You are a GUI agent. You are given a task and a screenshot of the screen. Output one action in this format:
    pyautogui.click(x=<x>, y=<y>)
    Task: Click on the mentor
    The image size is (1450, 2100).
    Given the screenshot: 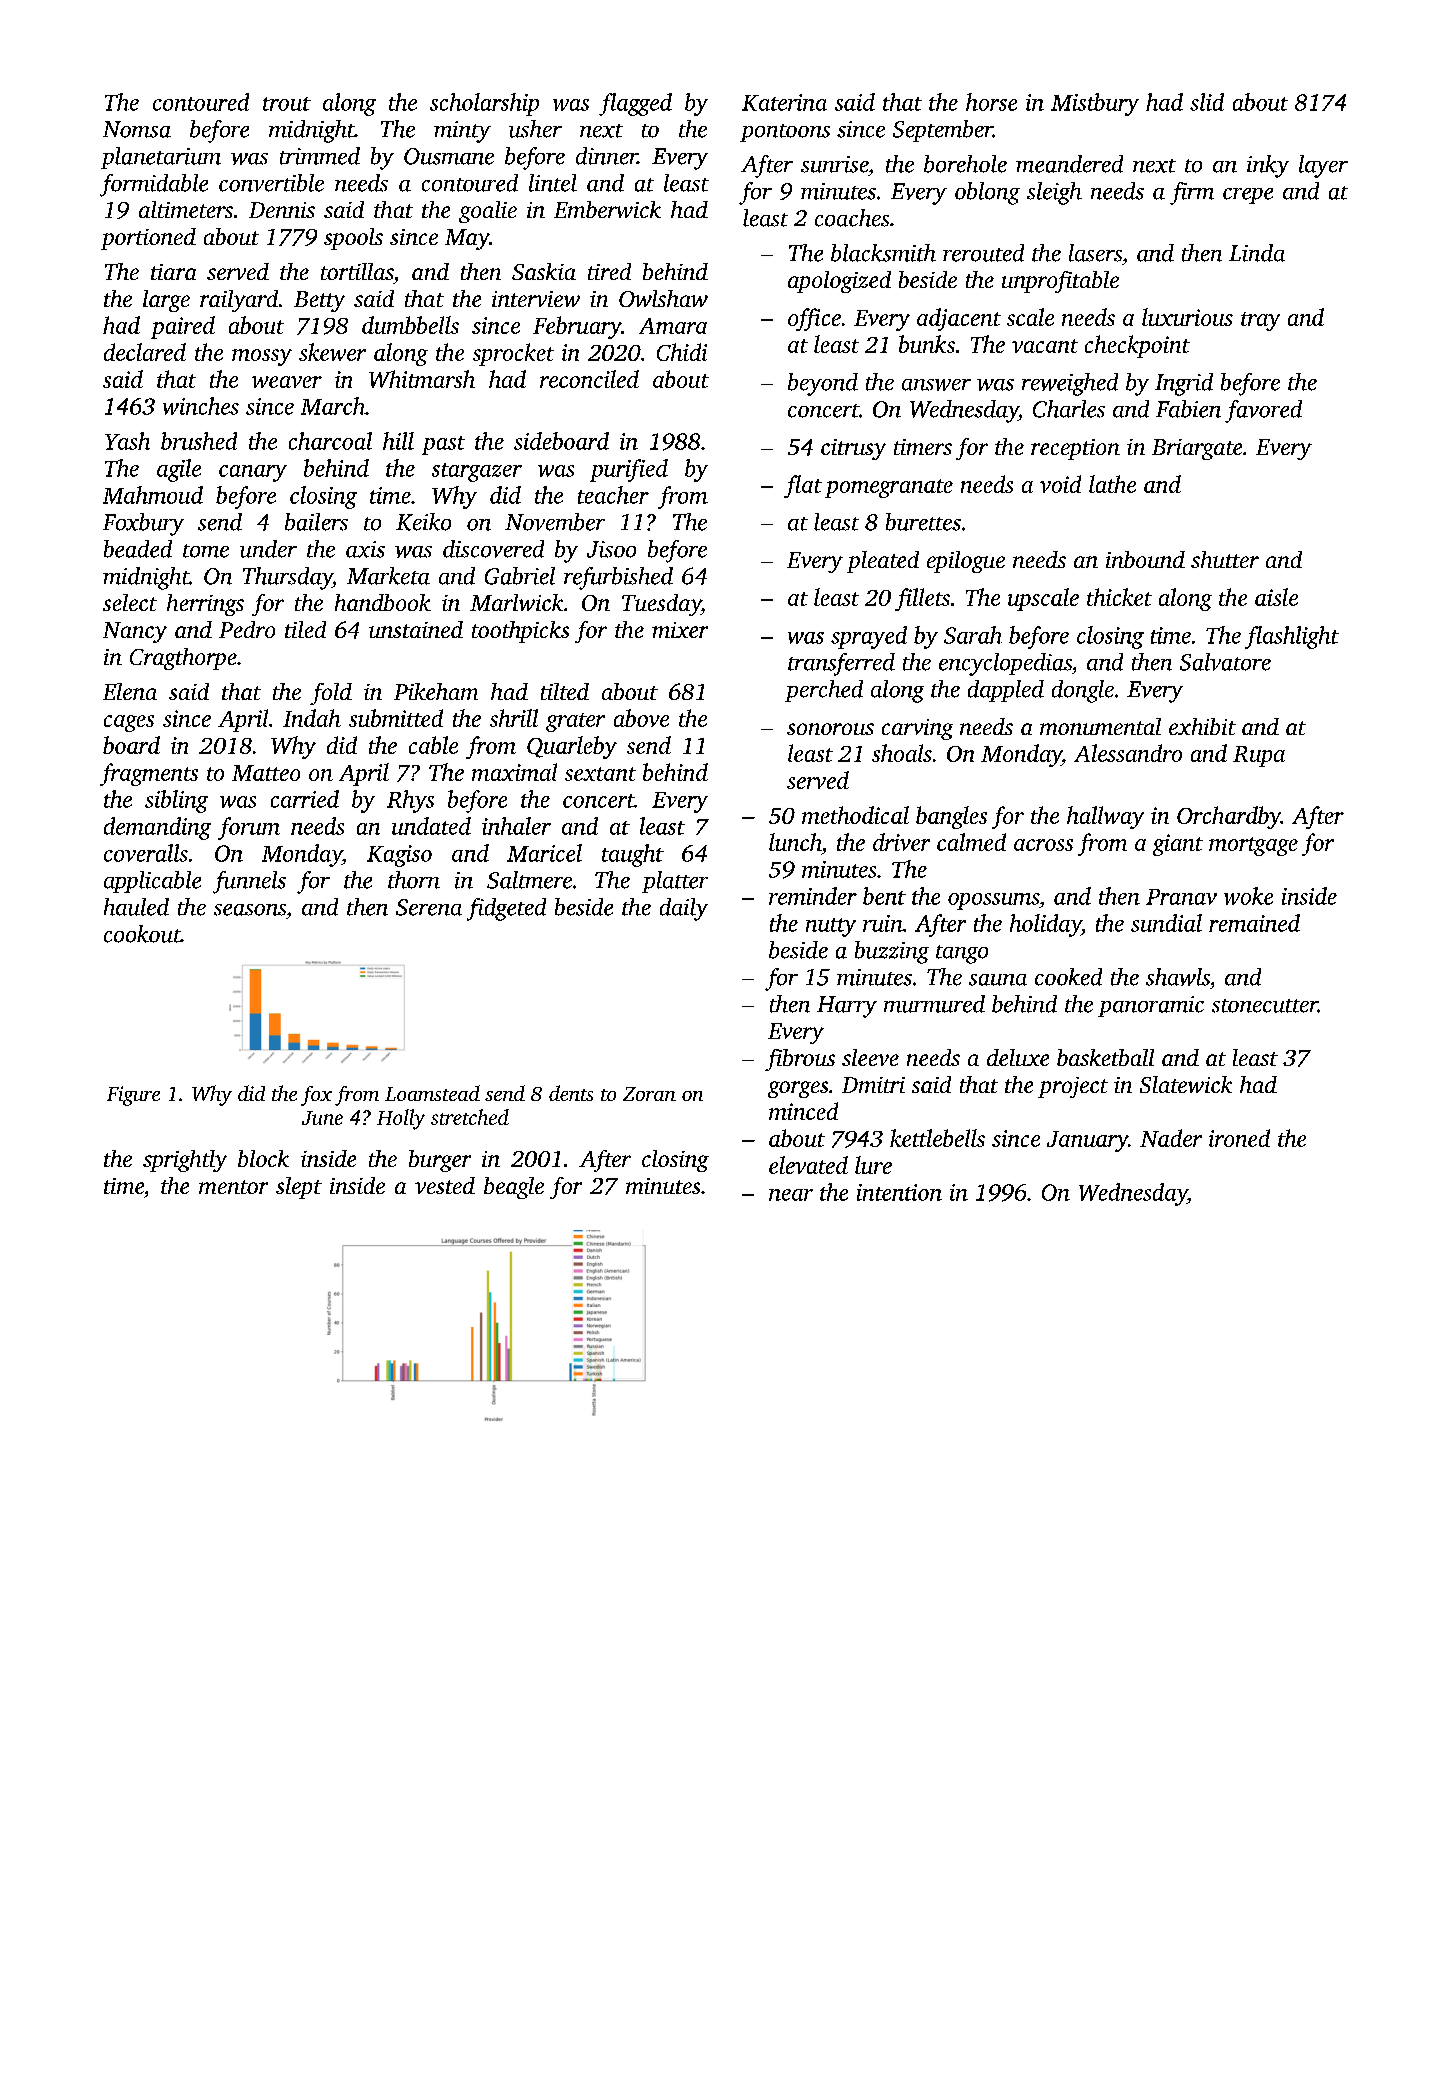 What is the action you would take?
    pyautogui.click(x=233, y=1187)
